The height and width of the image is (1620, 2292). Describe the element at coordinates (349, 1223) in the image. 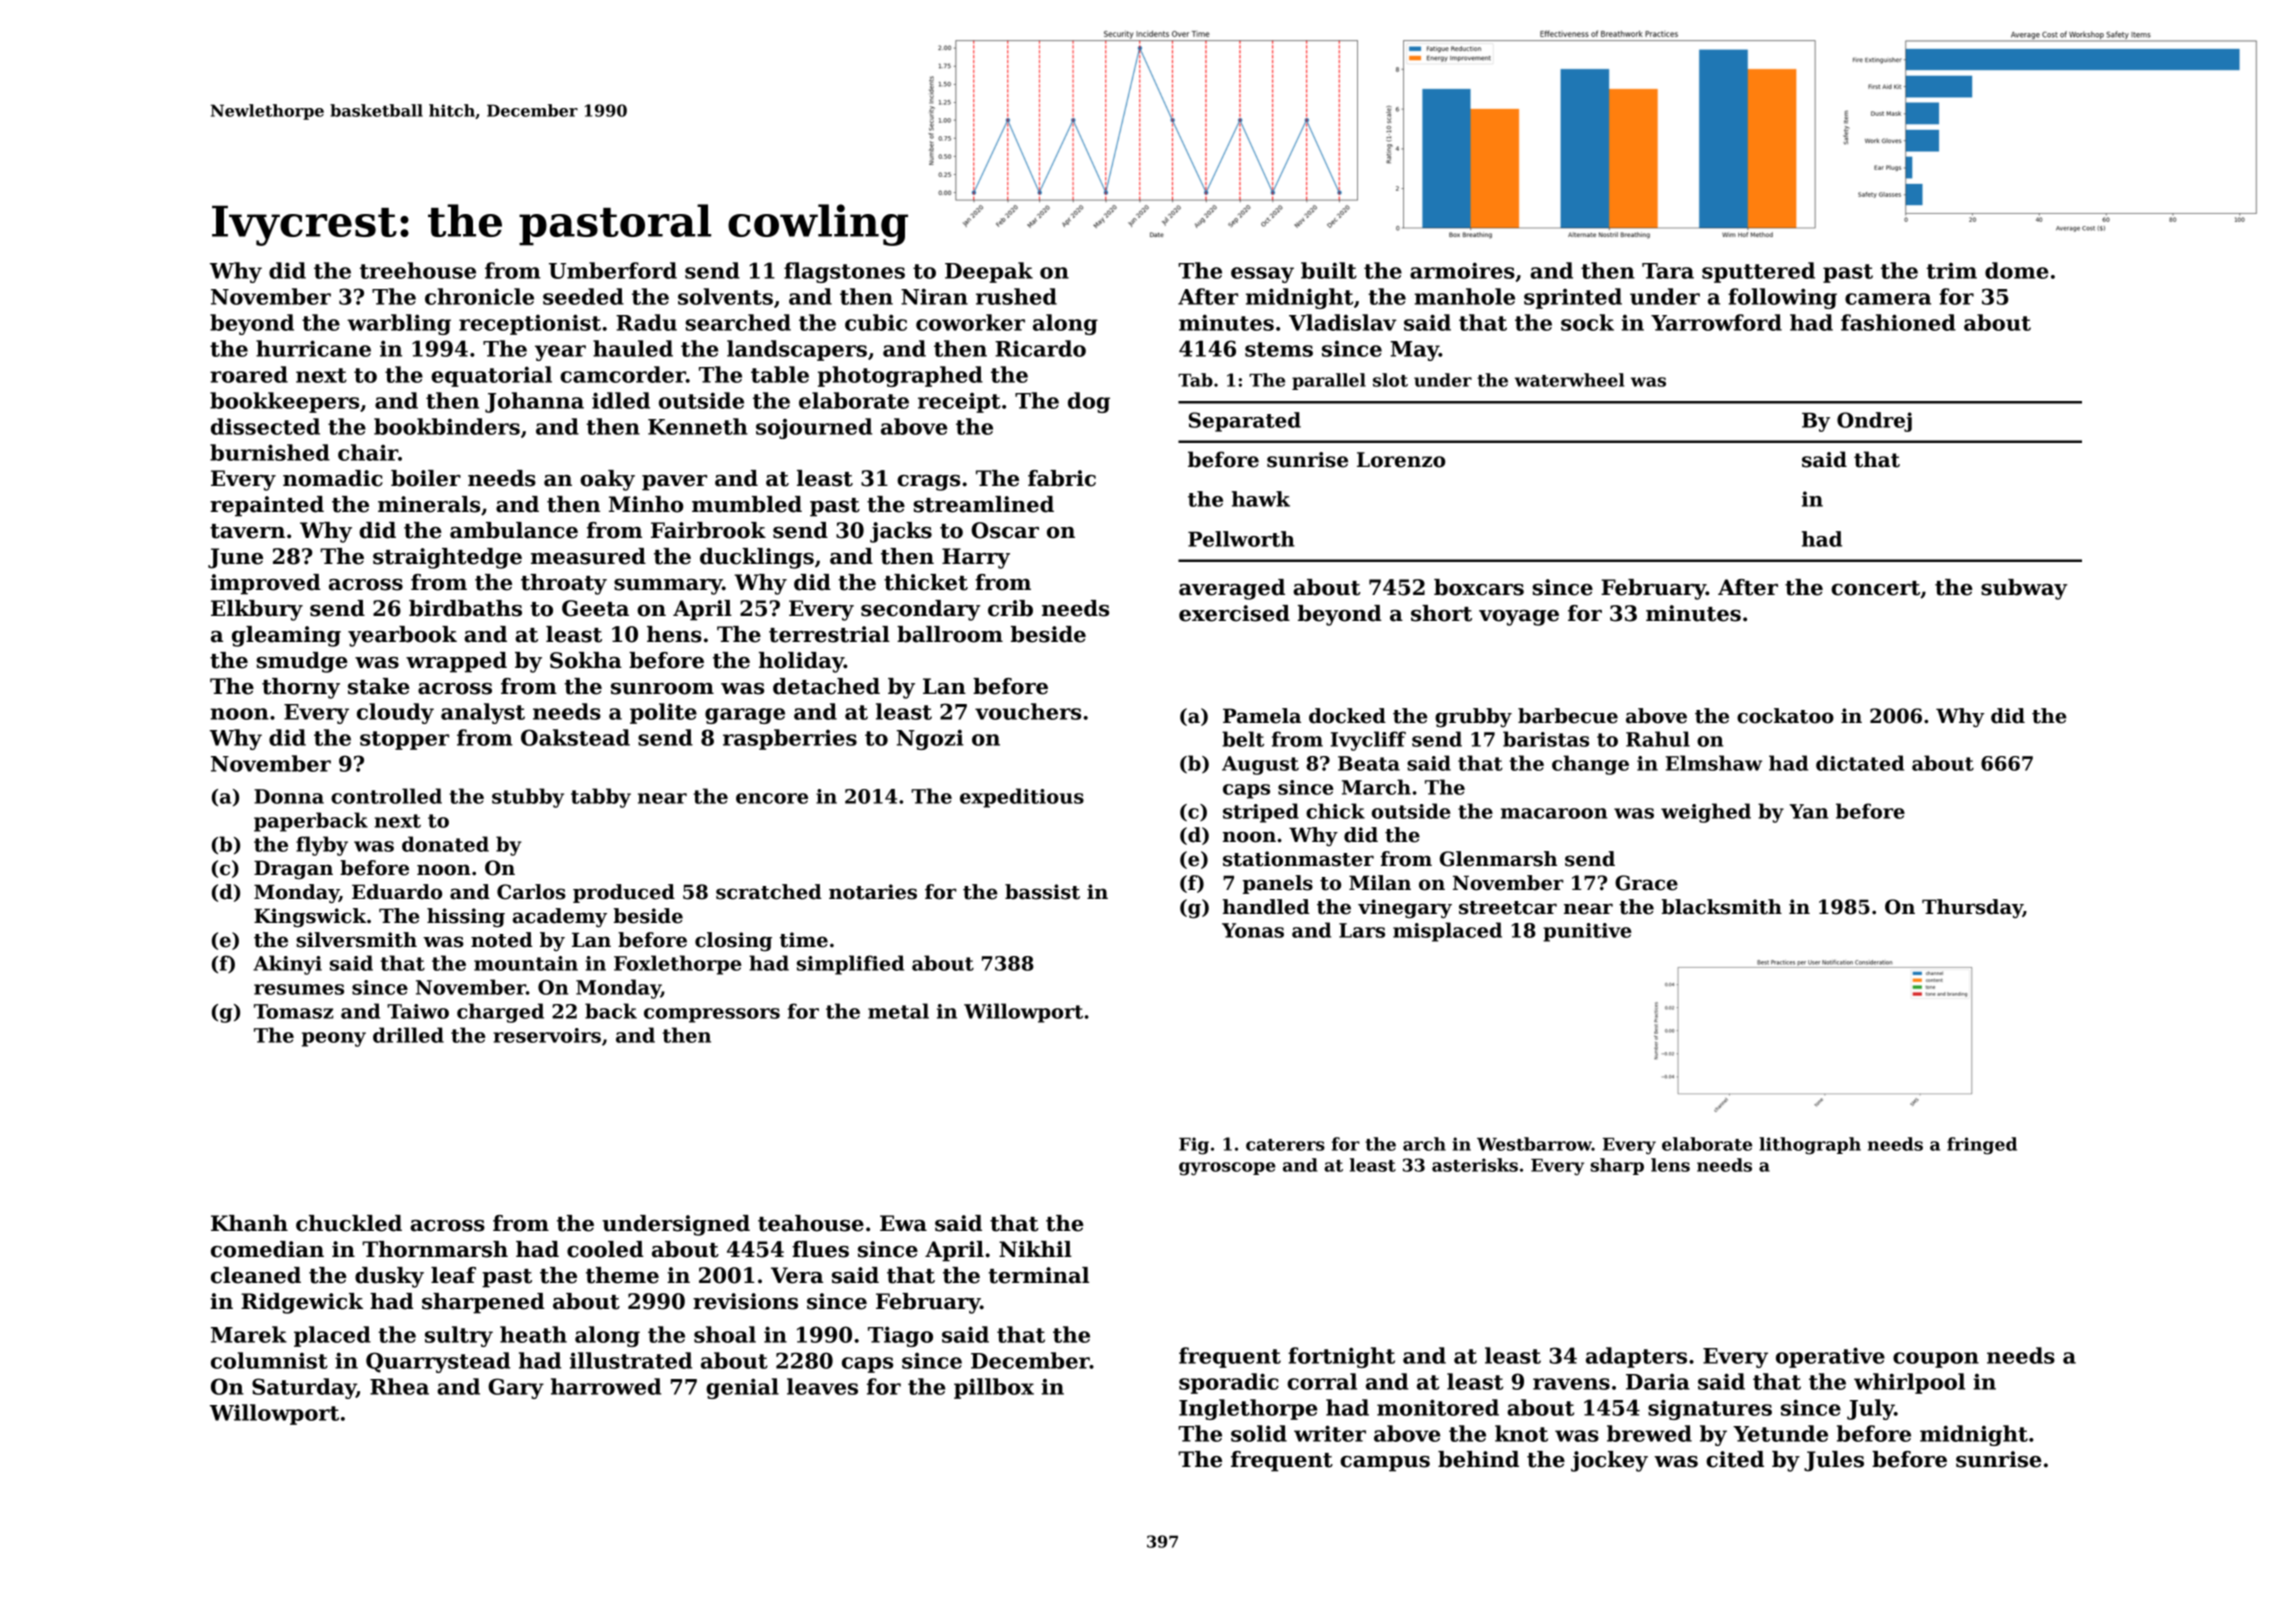

I see `chuckled` at that location.
